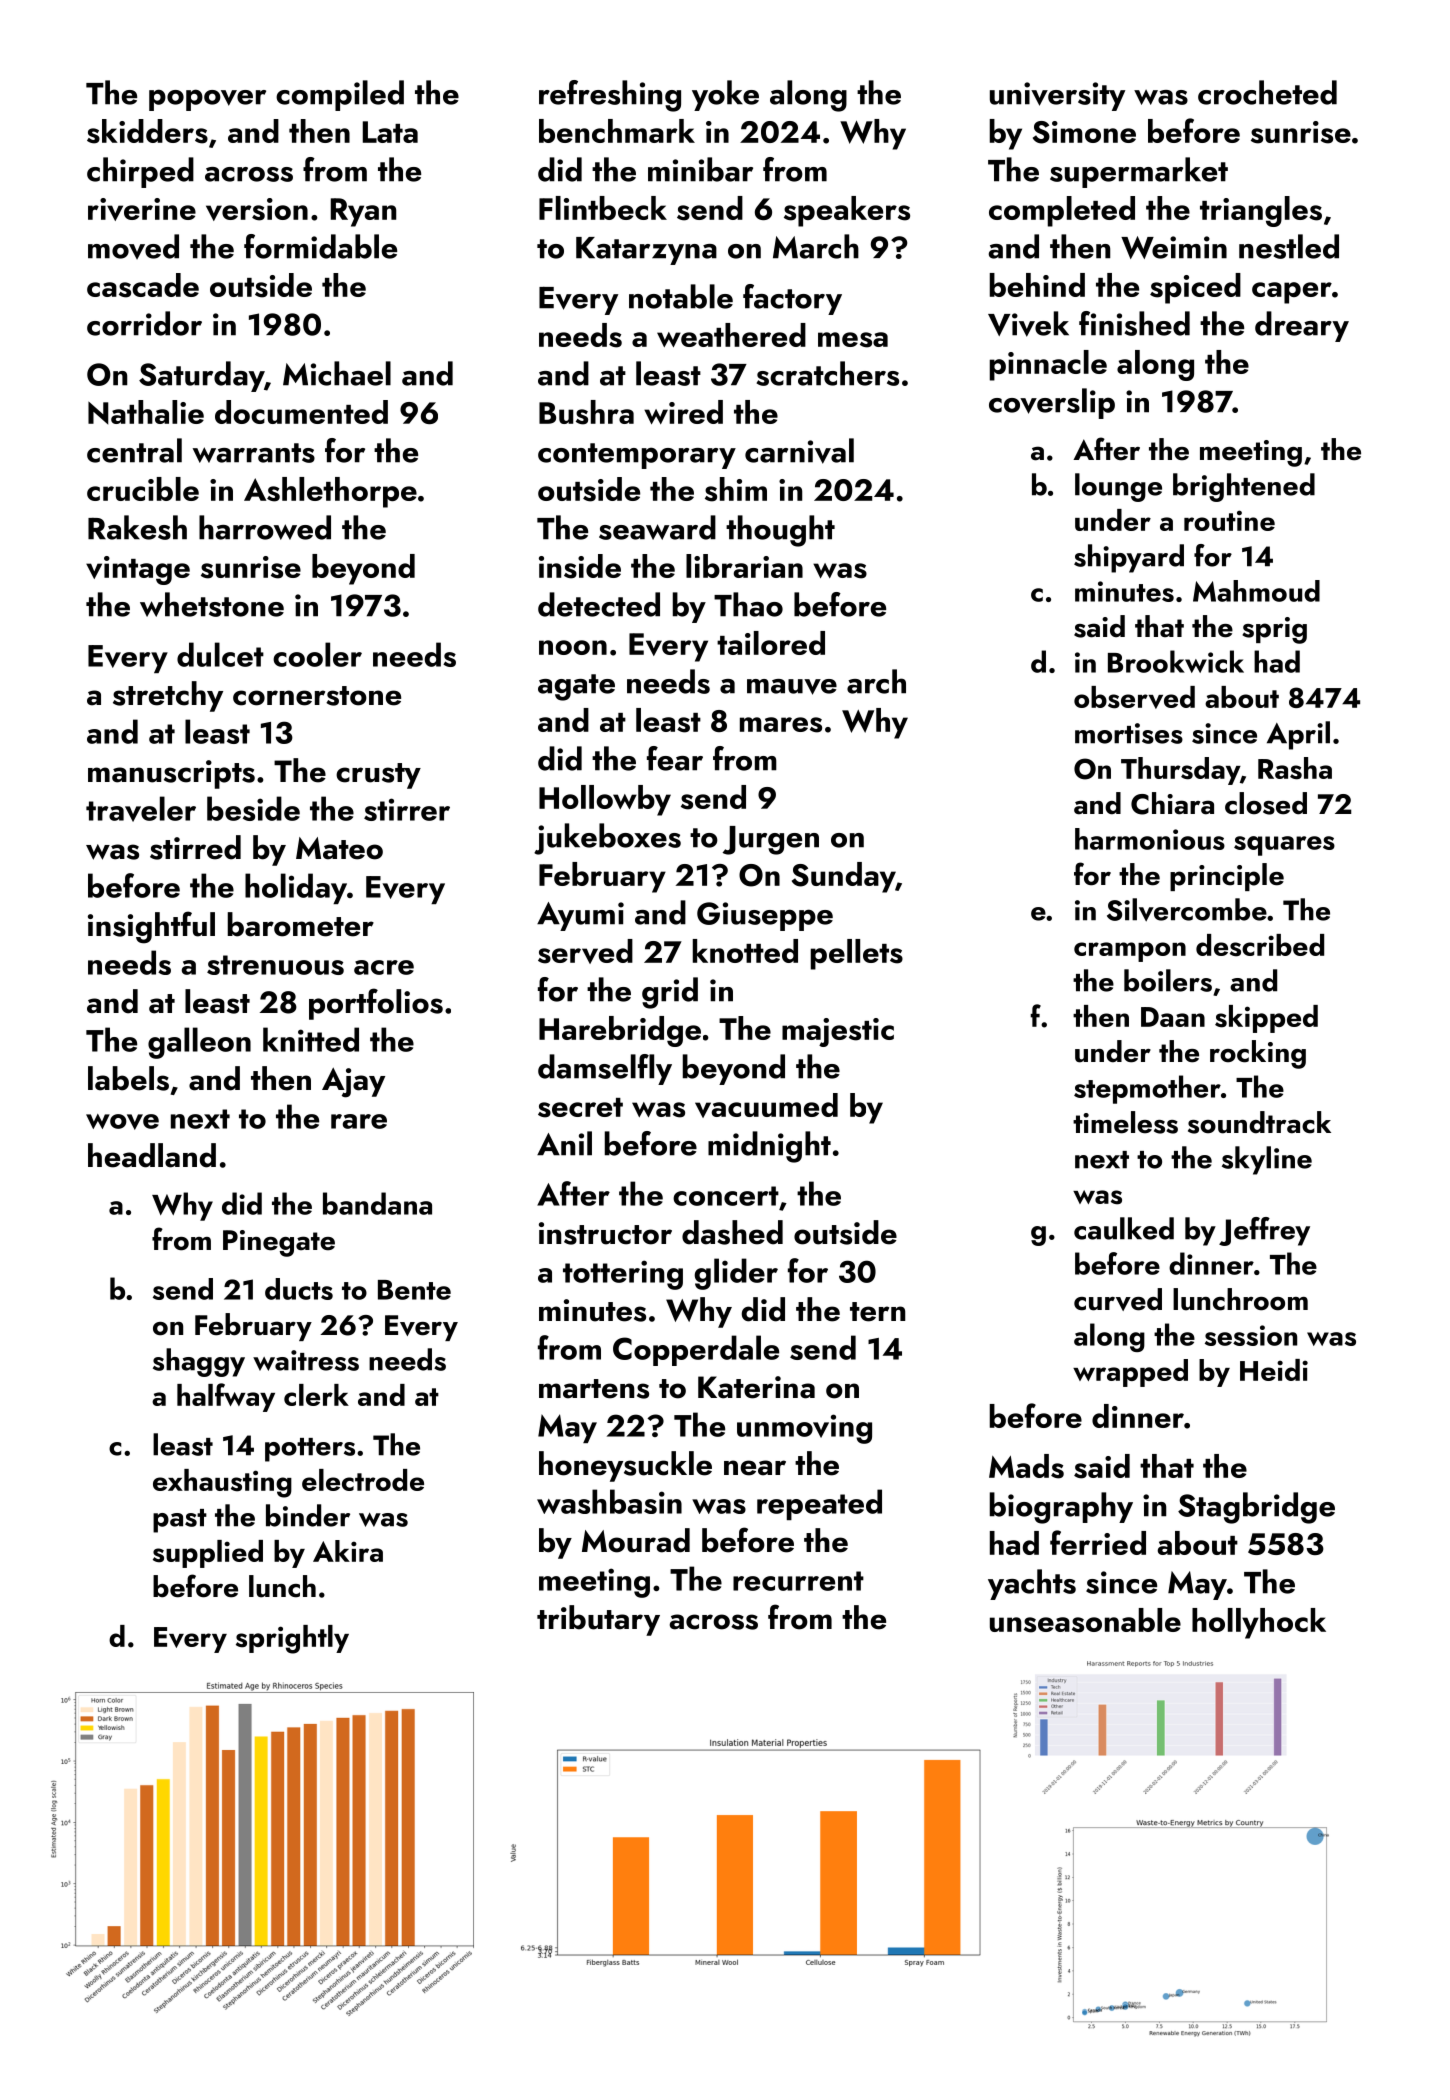 The width and height of the document is (1450, 2100). I want to click on caulked, so click(1124, 1228).
